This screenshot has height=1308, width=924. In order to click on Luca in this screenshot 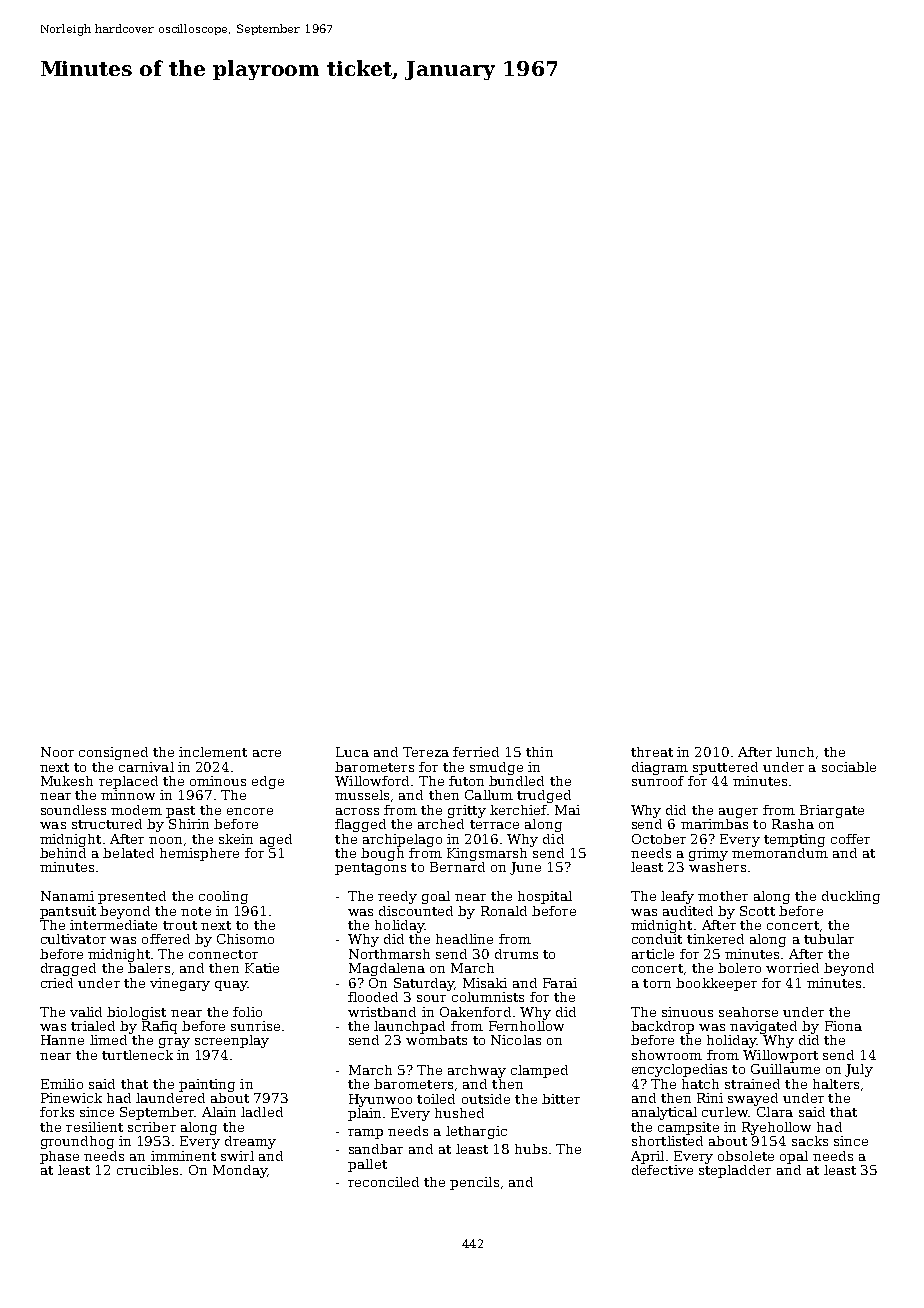, I will do `click(352, 752)`.
